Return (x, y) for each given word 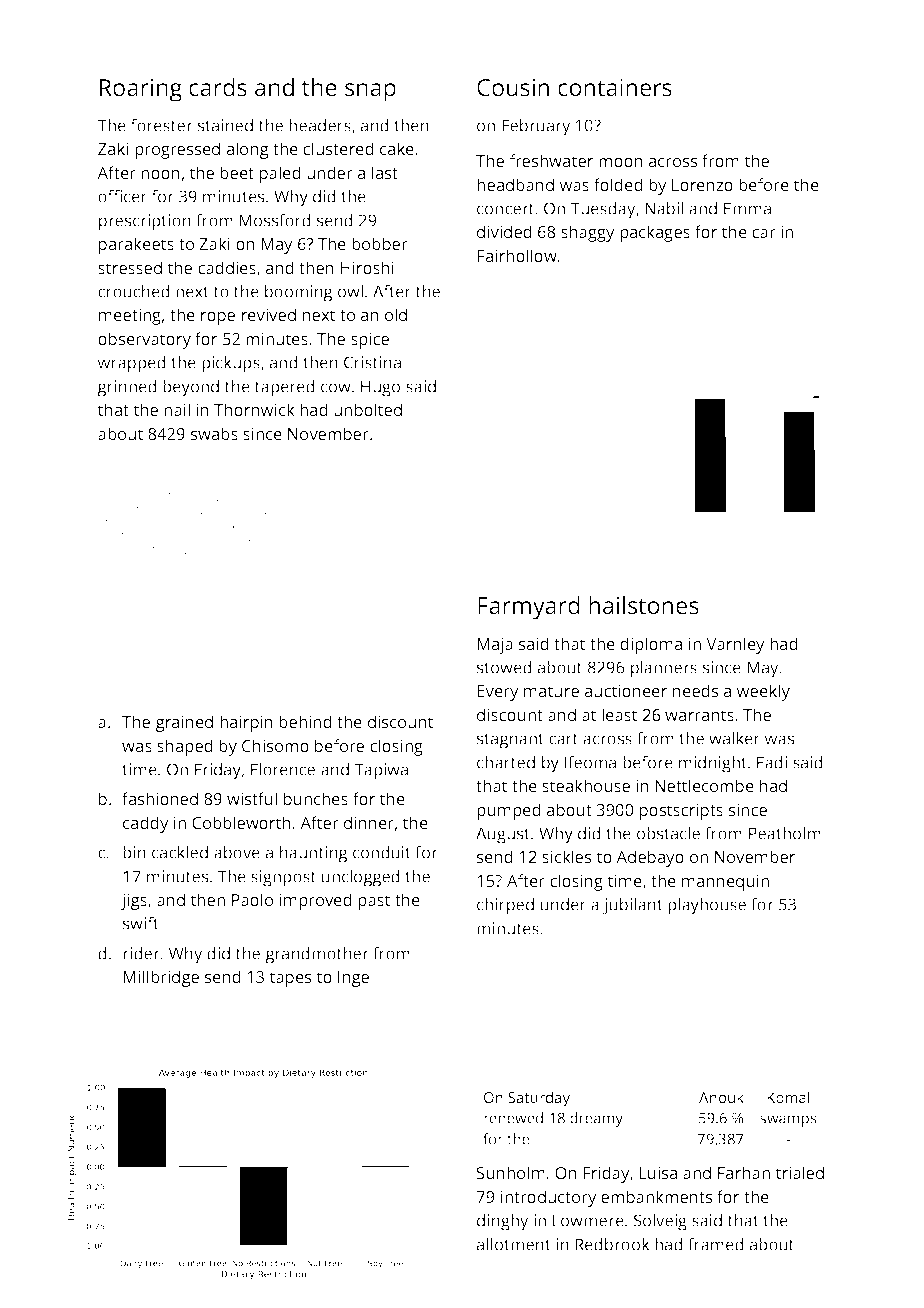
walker (734, 738)
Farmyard (529, 608)
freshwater (551, 160)
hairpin (246, 723)
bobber (380, 243)
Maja (495, 645)
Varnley (735, 645)
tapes (290, 979)
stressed (130, 267)
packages (655, 233)
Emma (747, 208)
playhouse (707, 906)
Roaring (141, 90)
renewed (513, 1118)
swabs (214, 433)
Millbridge (161, 978)
